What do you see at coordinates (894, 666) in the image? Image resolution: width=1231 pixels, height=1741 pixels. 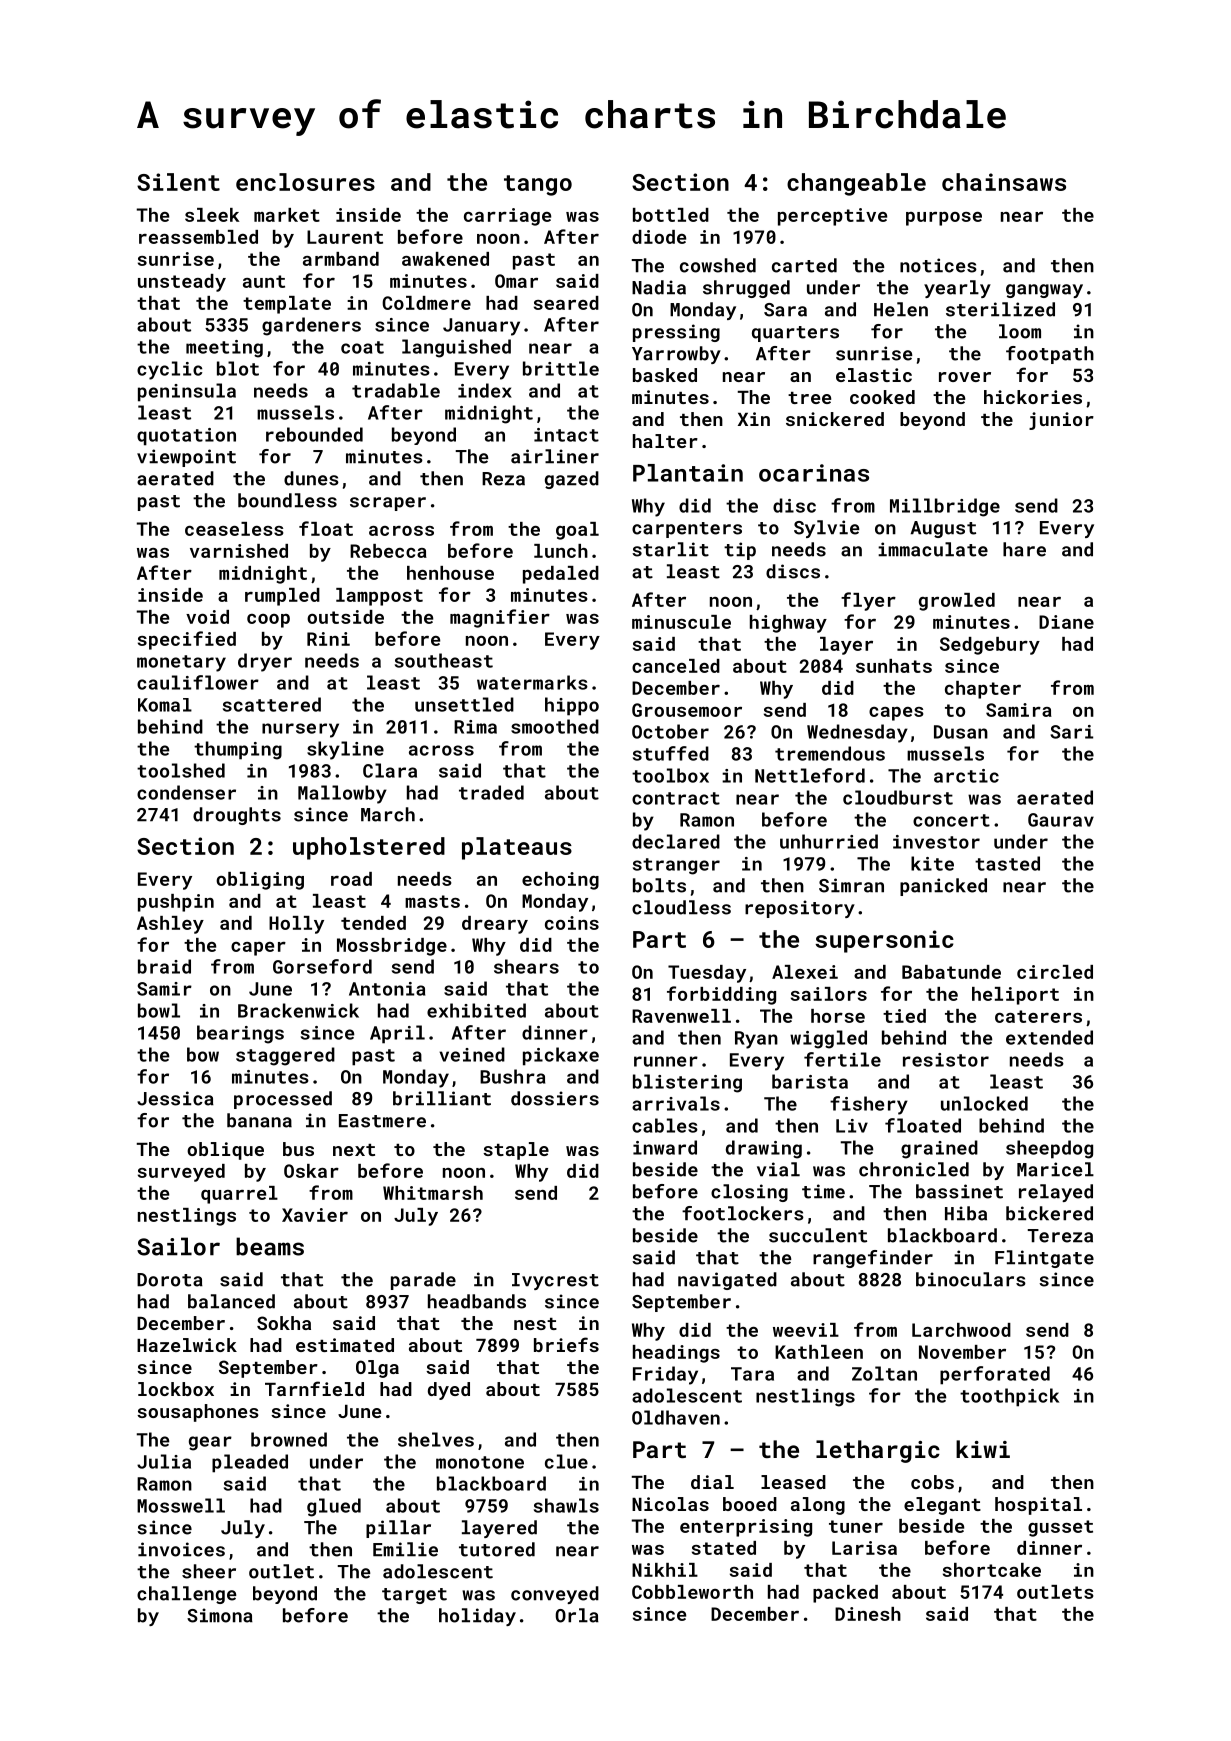 I see `sunhats` at bounding box center [894, 666].
